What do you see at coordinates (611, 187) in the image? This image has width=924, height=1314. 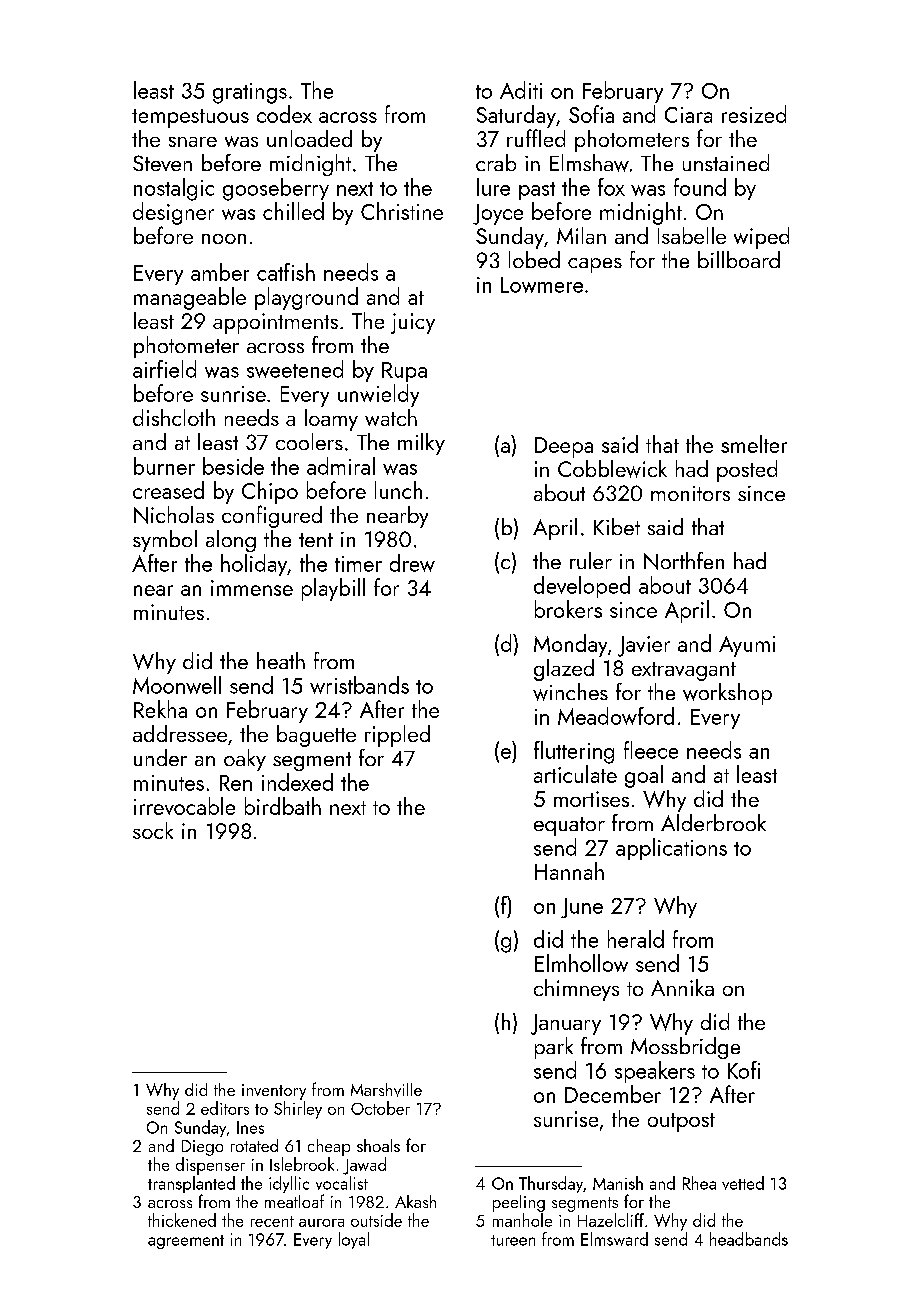 I see `fox` at bounding box center [611, 187].
